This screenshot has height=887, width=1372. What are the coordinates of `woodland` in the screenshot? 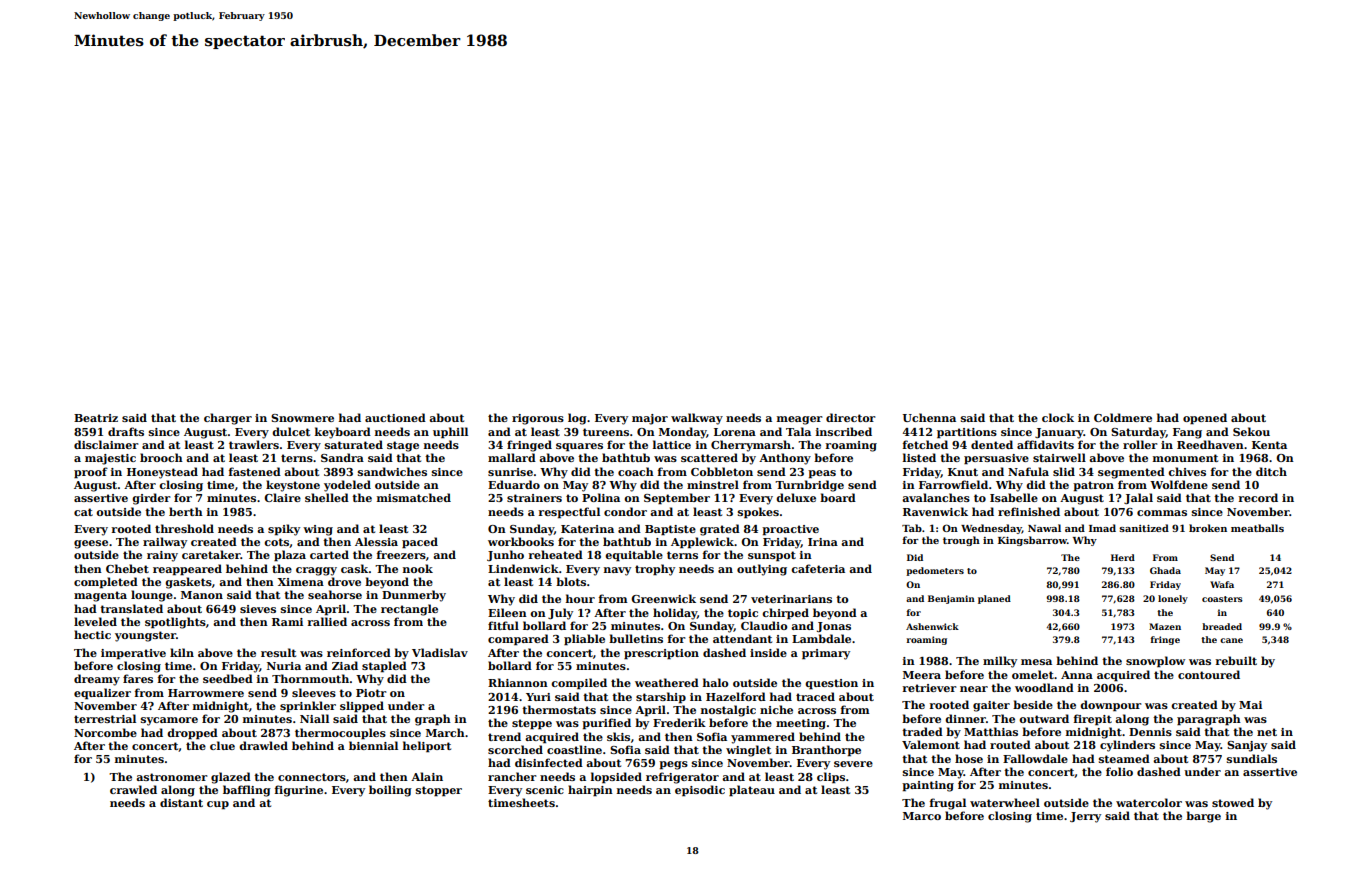 It's located at (1044, 687).
